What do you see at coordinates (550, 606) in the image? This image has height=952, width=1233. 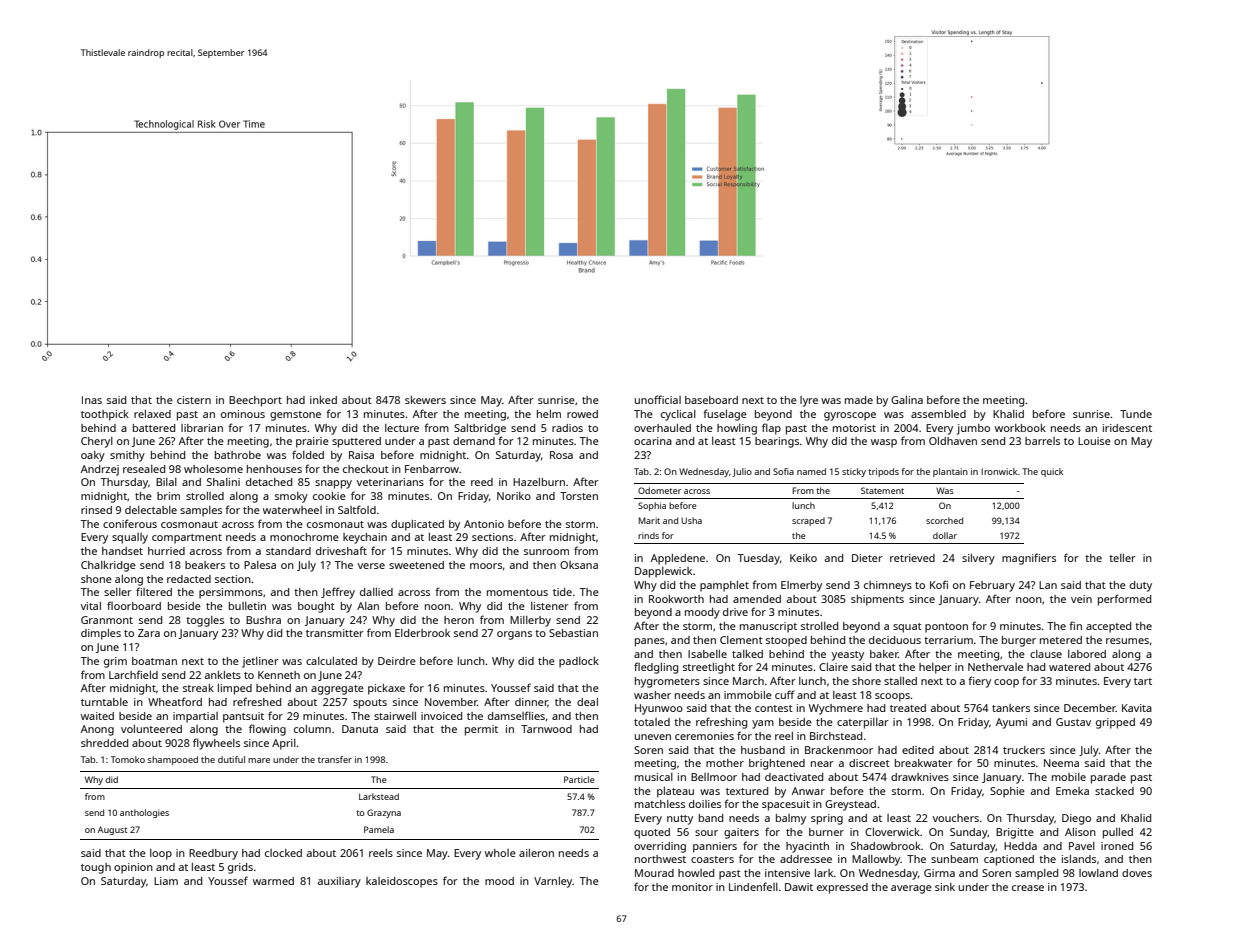 I see `listener` at bounding box center [550, 606].
